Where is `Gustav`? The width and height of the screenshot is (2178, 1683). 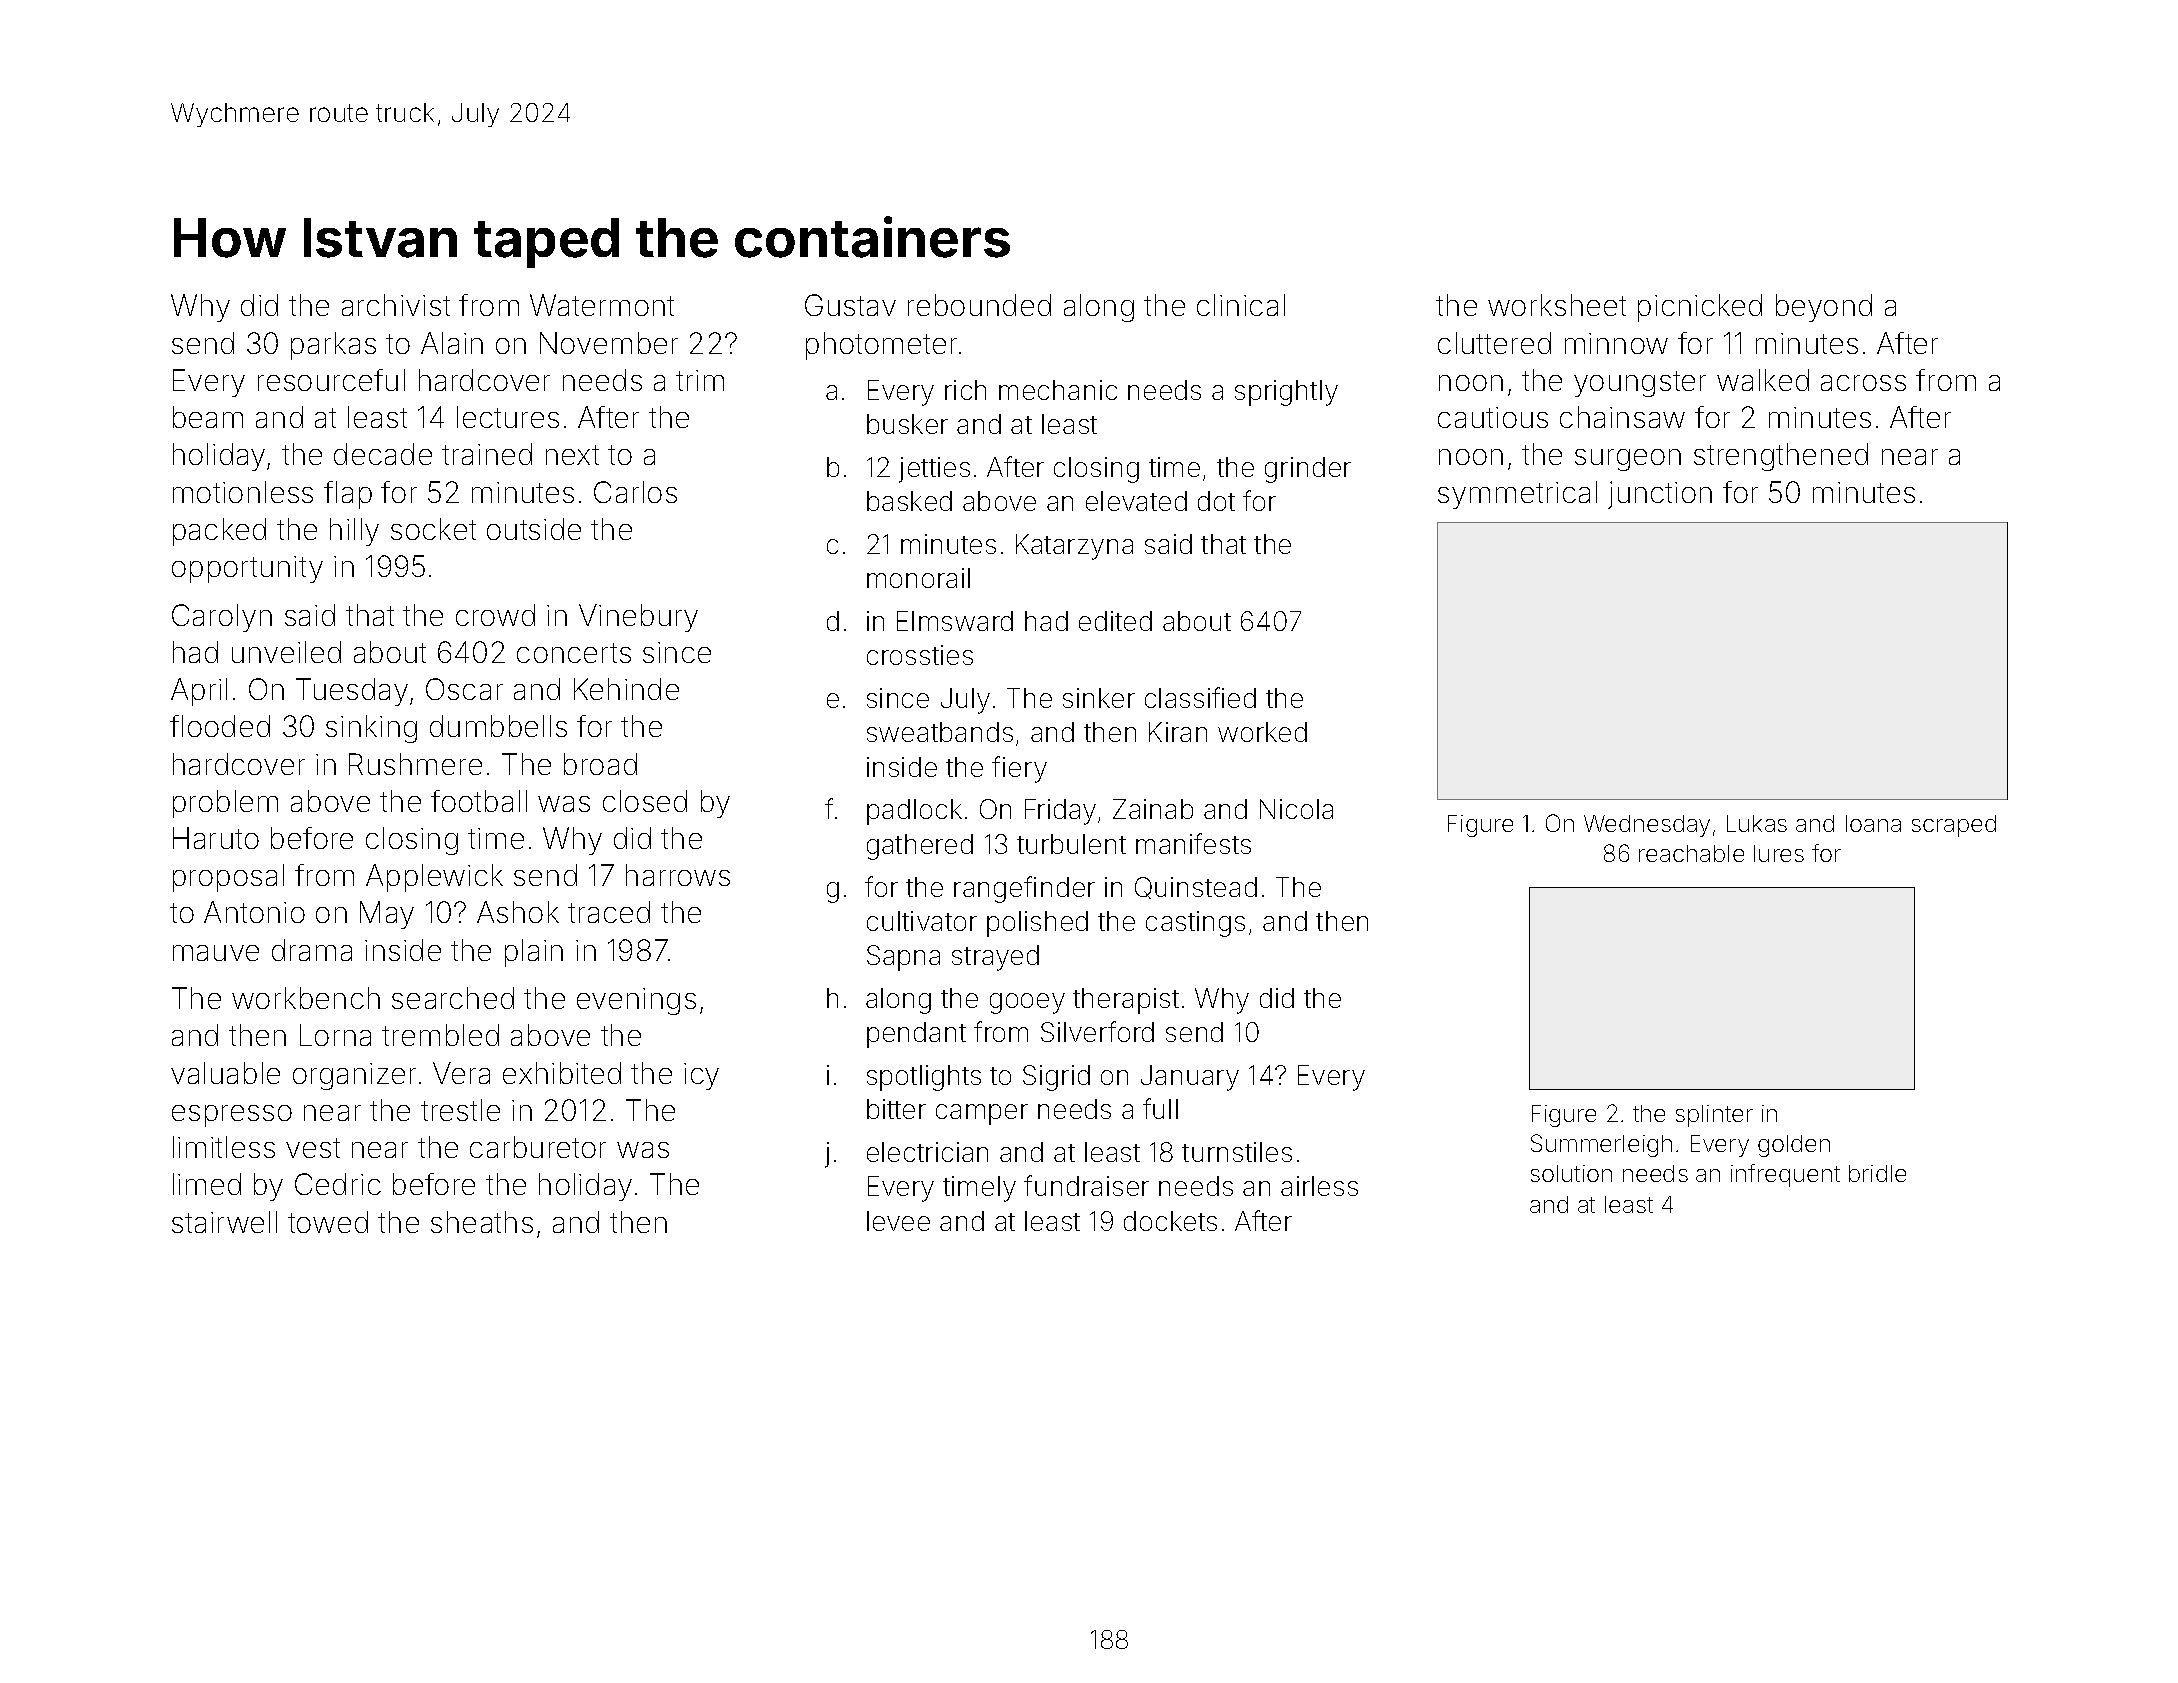 Gustav is located at coordinates (850, 305).
